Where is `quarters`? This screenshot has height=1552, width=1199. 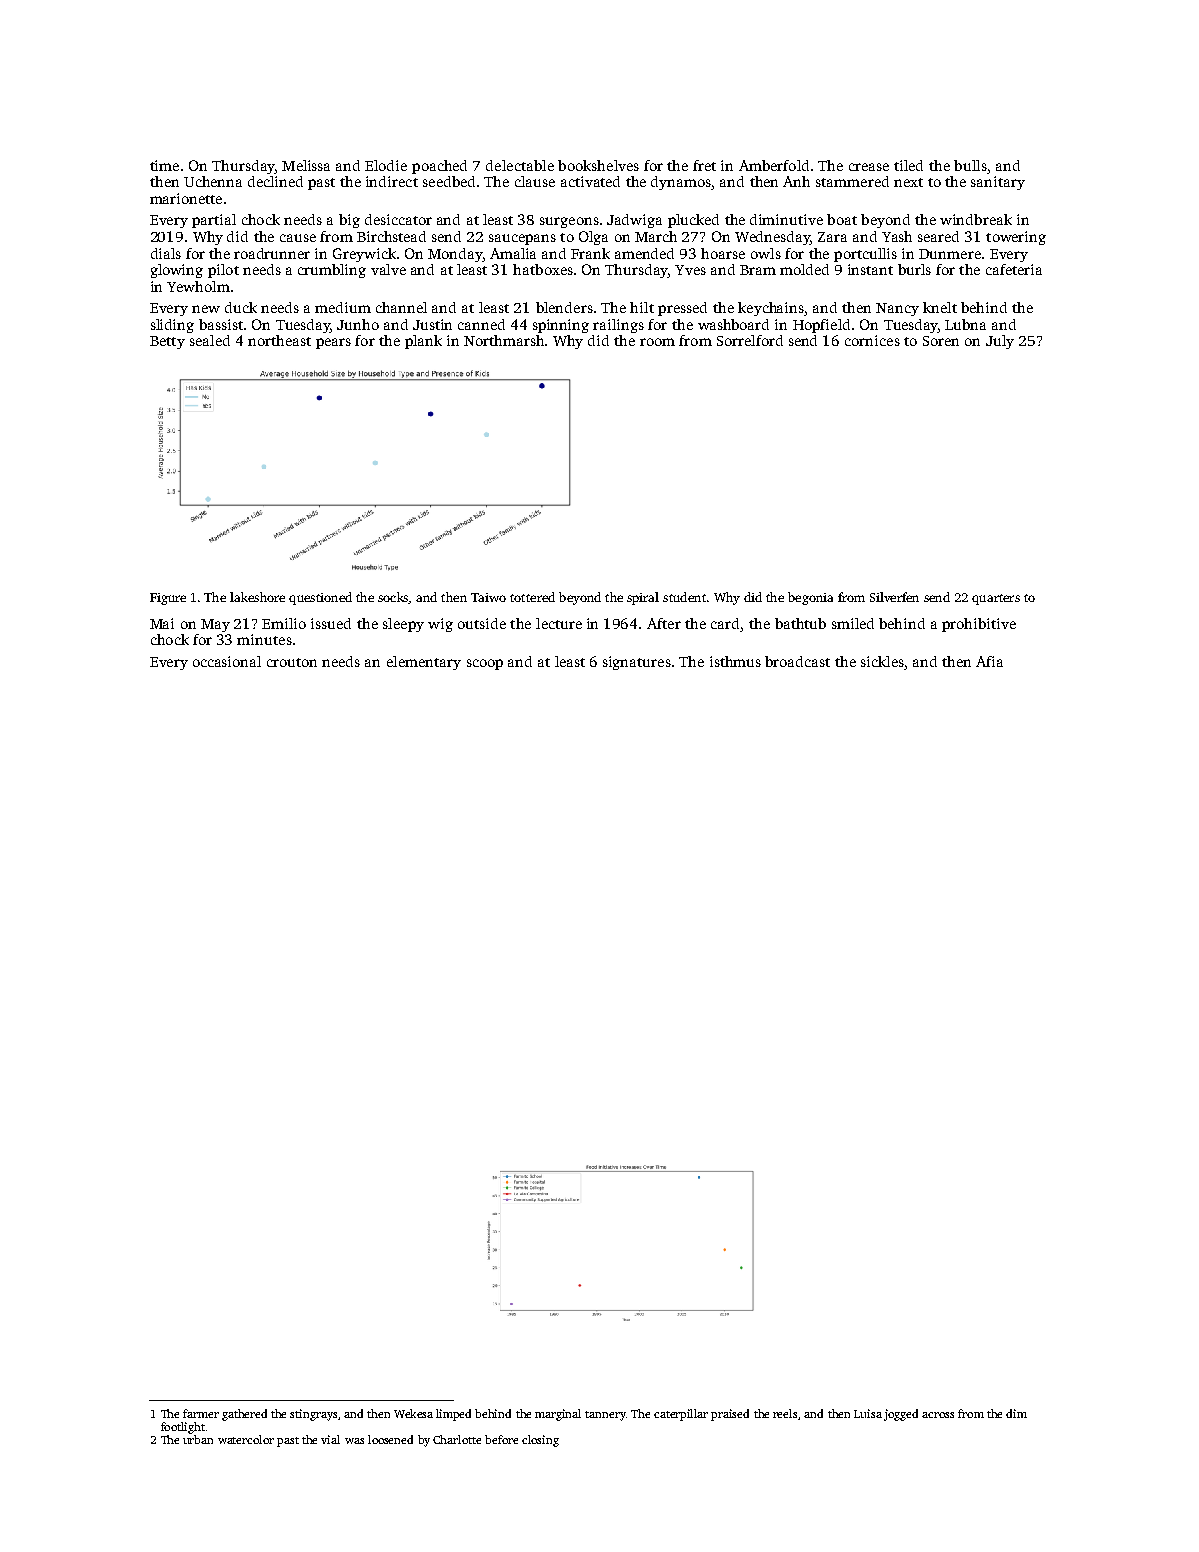
quarters is located at coordinates (996, 599).
